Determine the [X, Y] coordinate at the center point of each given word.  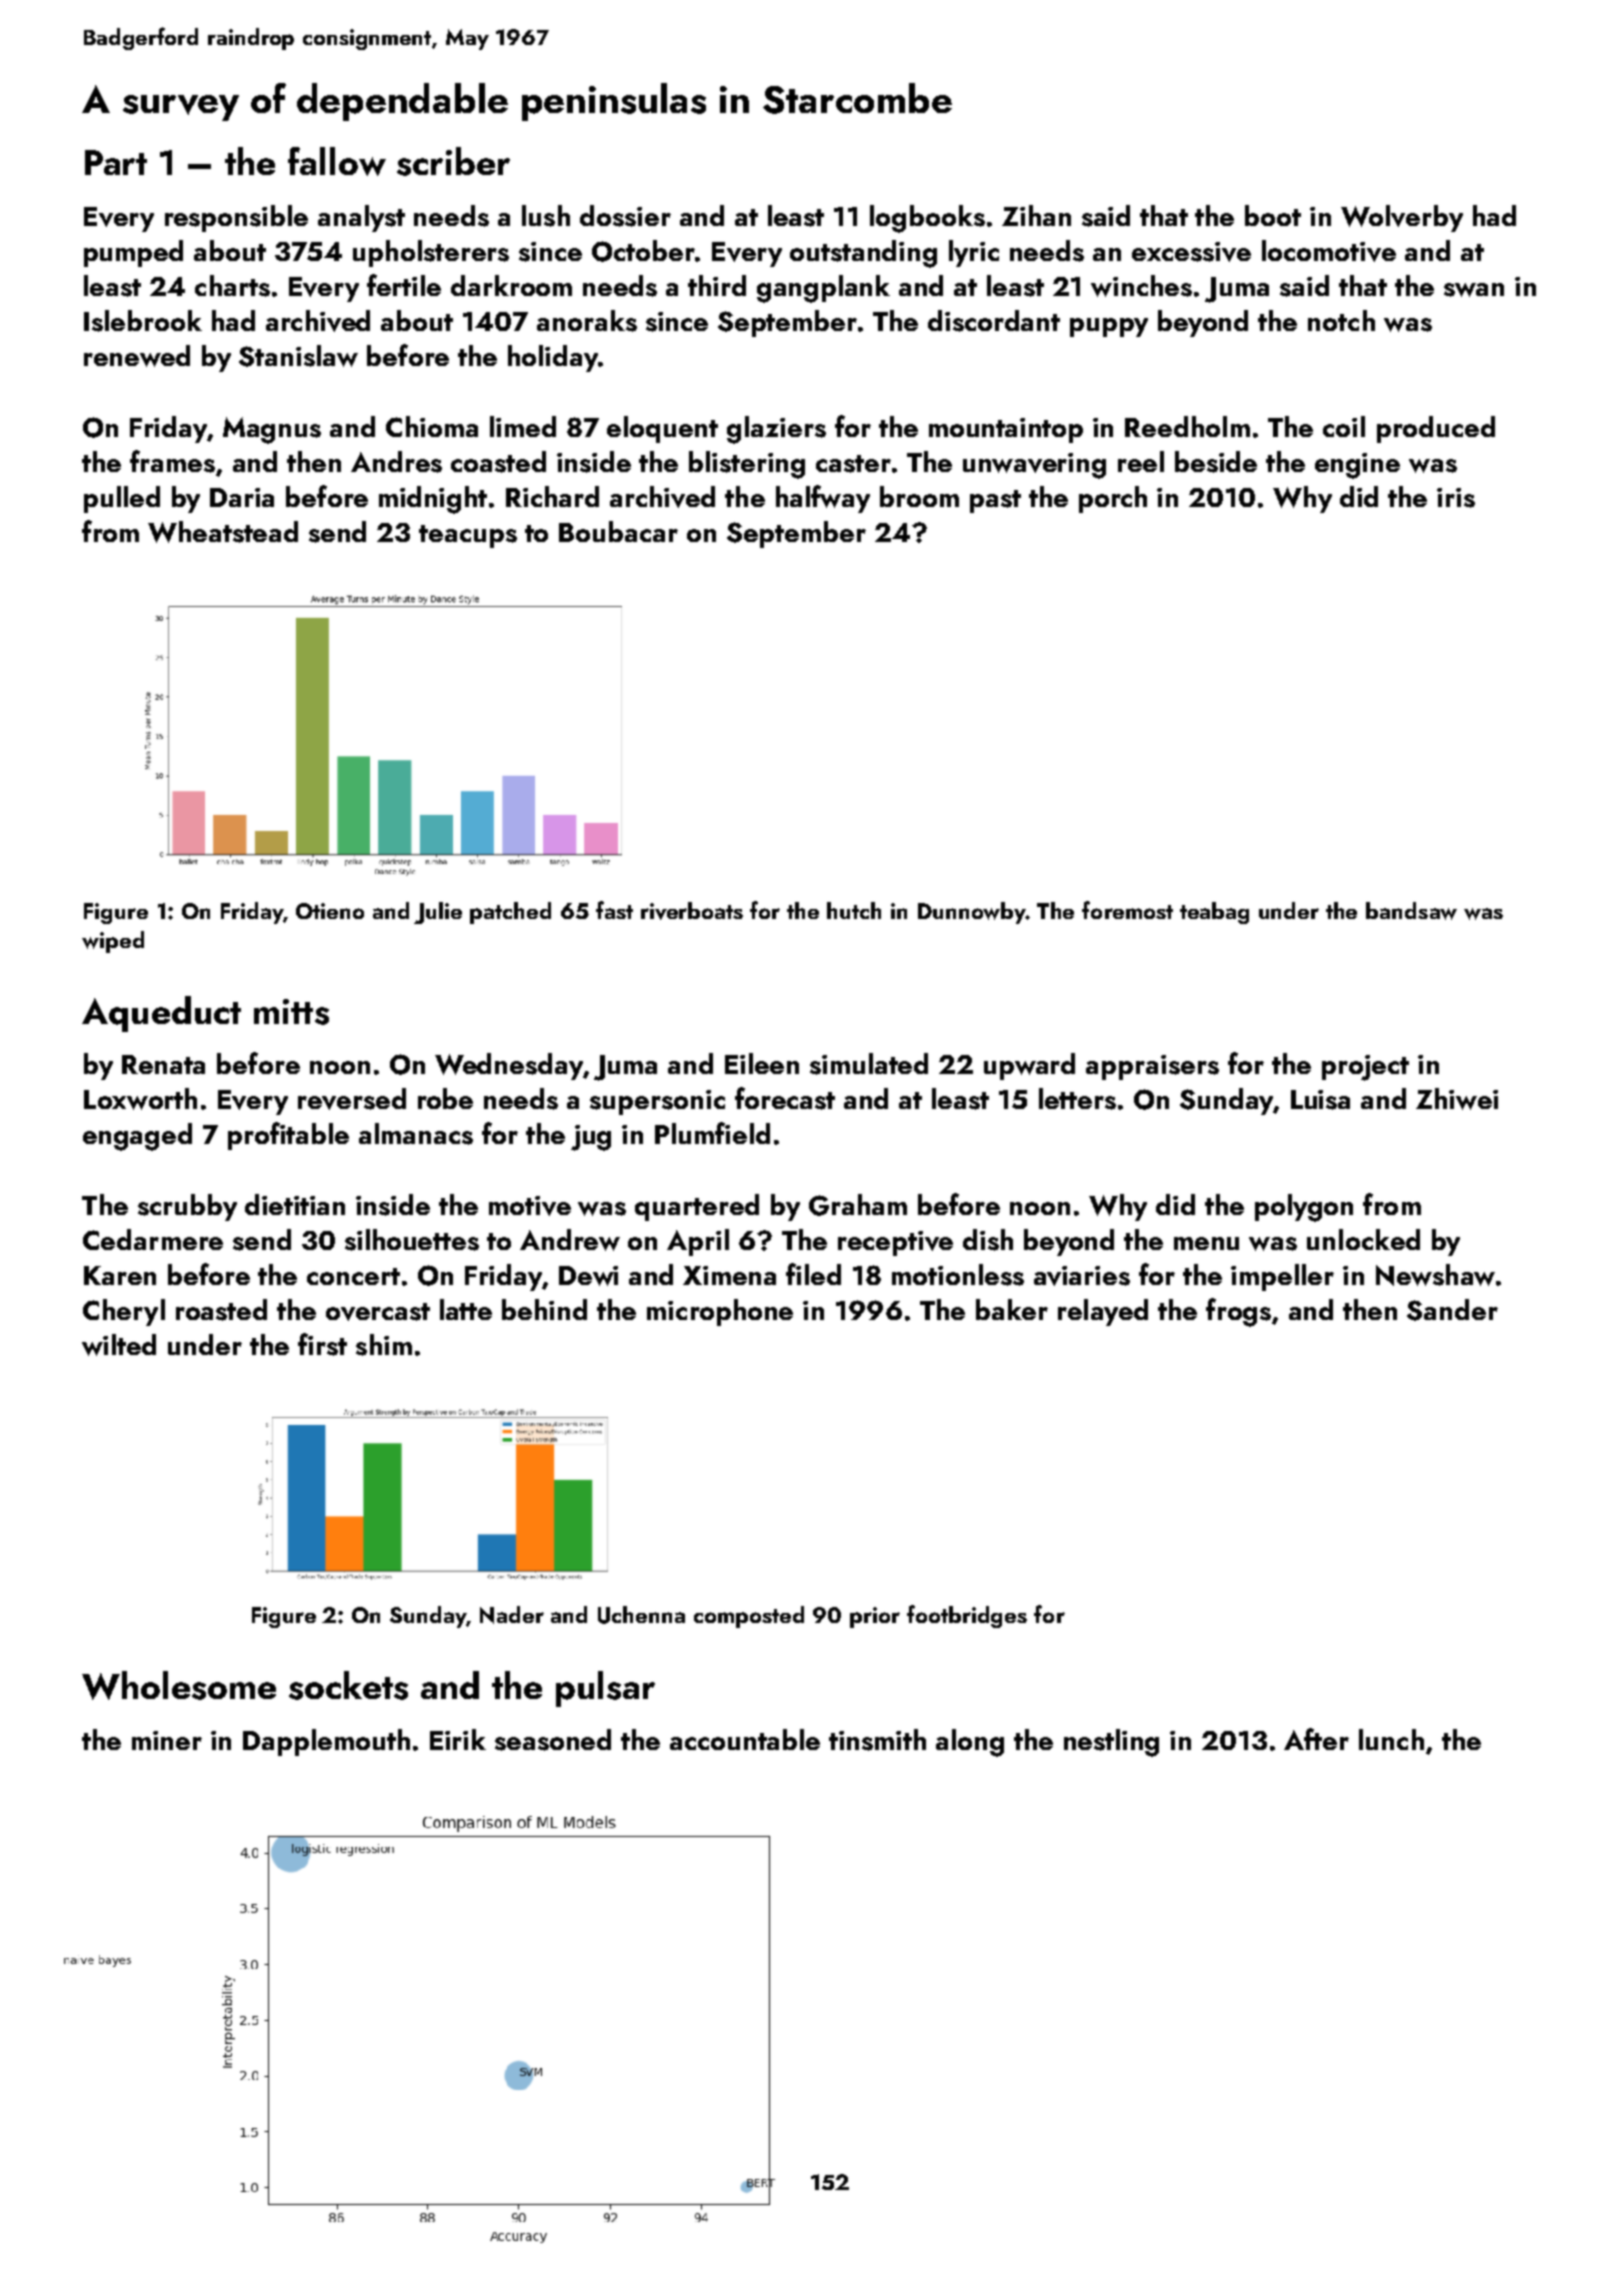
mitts [291, 1012]
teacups [468, 536]
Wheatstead [223, 532]
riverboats [692, 911]
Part [116, 162]
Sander [1452, 1310]
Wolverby [1402, 218]
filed [813, 1274]
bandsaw [1411, 911]
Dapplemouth [326, 1742]
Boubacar [618, 531]
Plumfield [712, 1133]
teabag [1214, 913]
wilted [119, 1345]
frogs [1238, 1312]
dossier [625, 216]
